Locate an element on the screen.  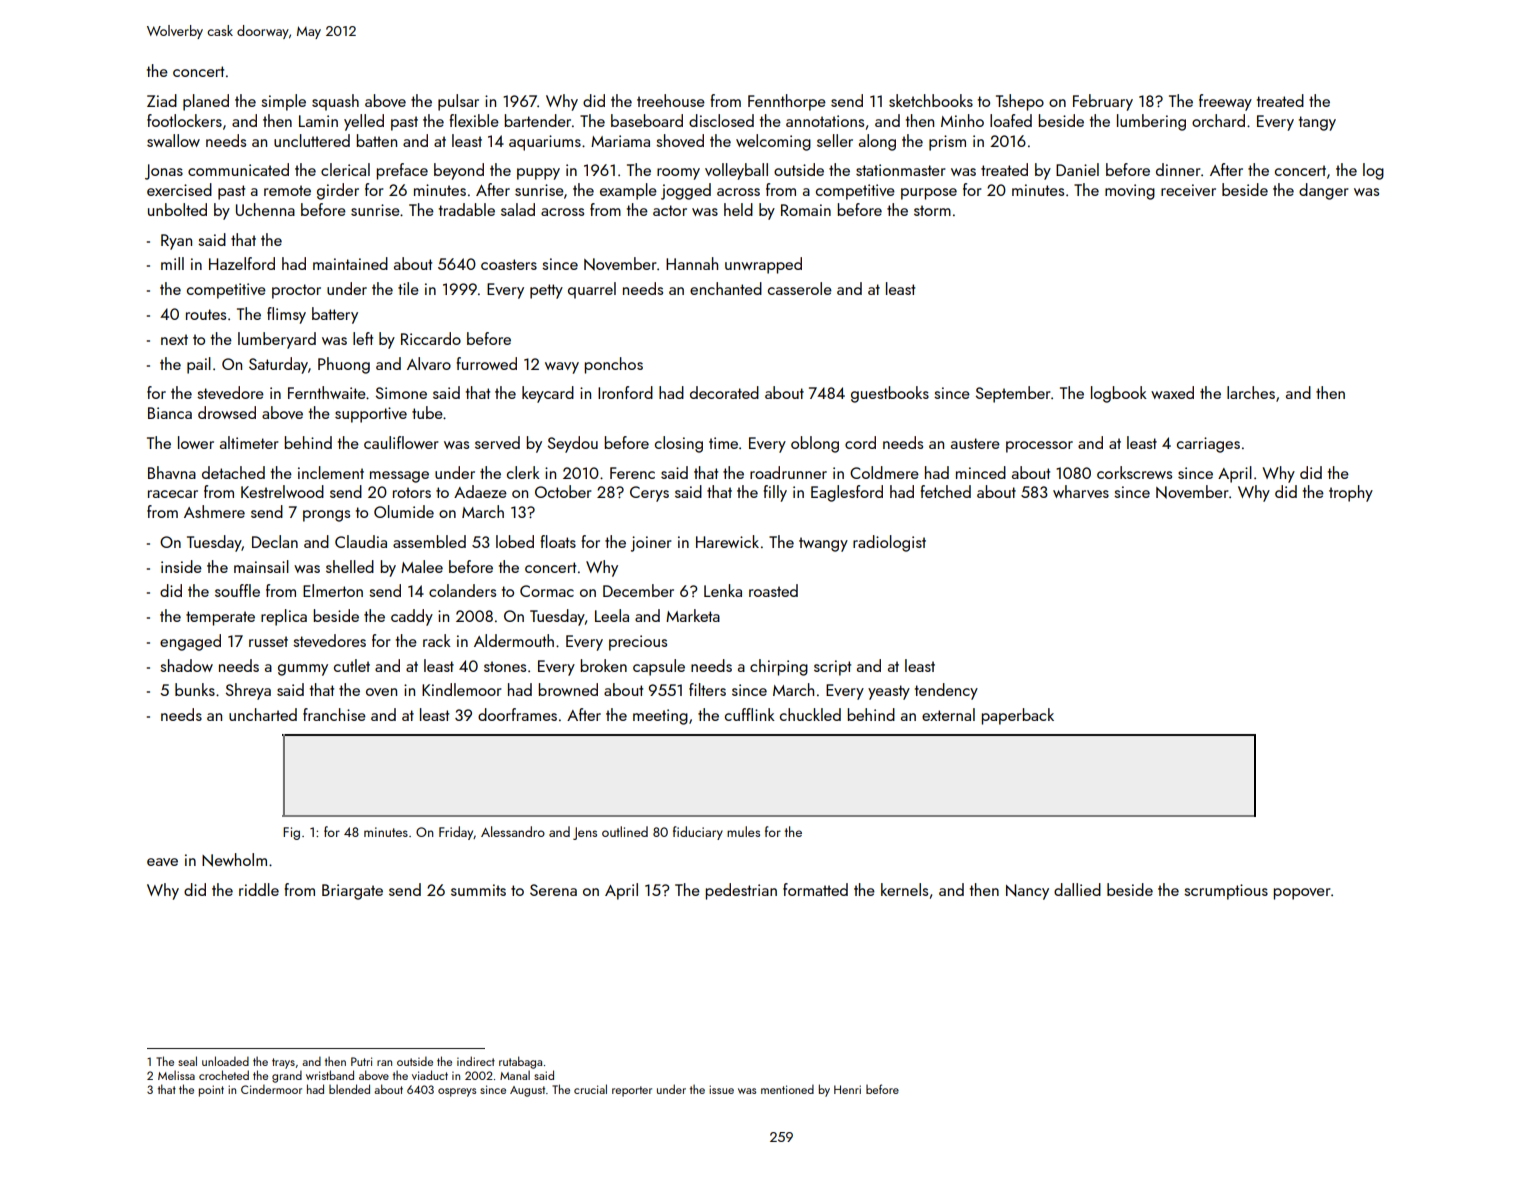
annotations is located at coordinates (825, 121).
